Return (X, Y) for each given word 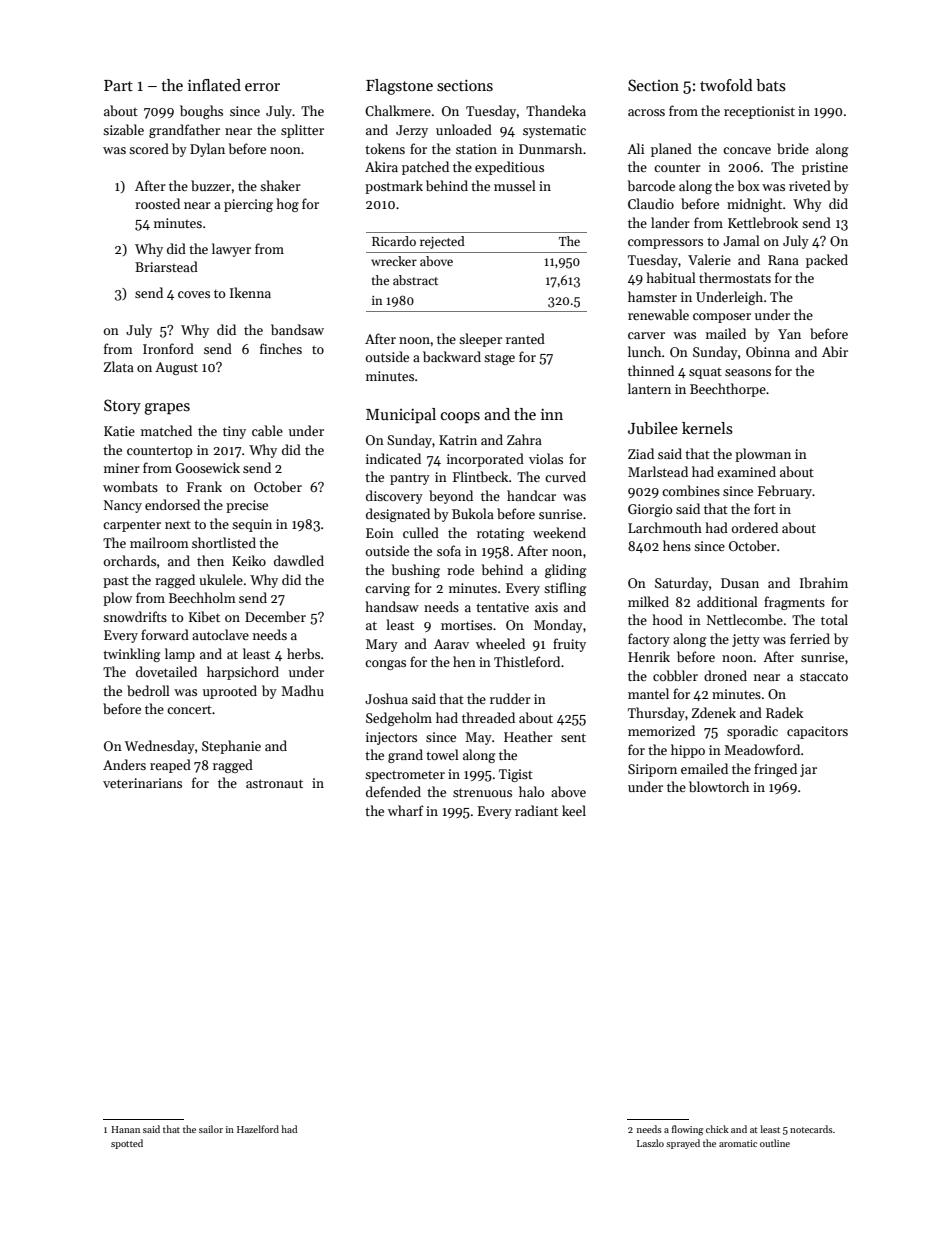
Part (118, 85)
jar (808, 770)
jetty (746, 640)
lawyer (231, 250)
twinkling (132, 655)
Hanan (125, 1129)
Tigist (516, 775)
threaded (488, 717)
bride (793, 148)
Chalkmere (398, 110)
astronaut (274, 783)
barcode (651, 185)
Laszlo (650, 1143)
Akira (381, 166)
